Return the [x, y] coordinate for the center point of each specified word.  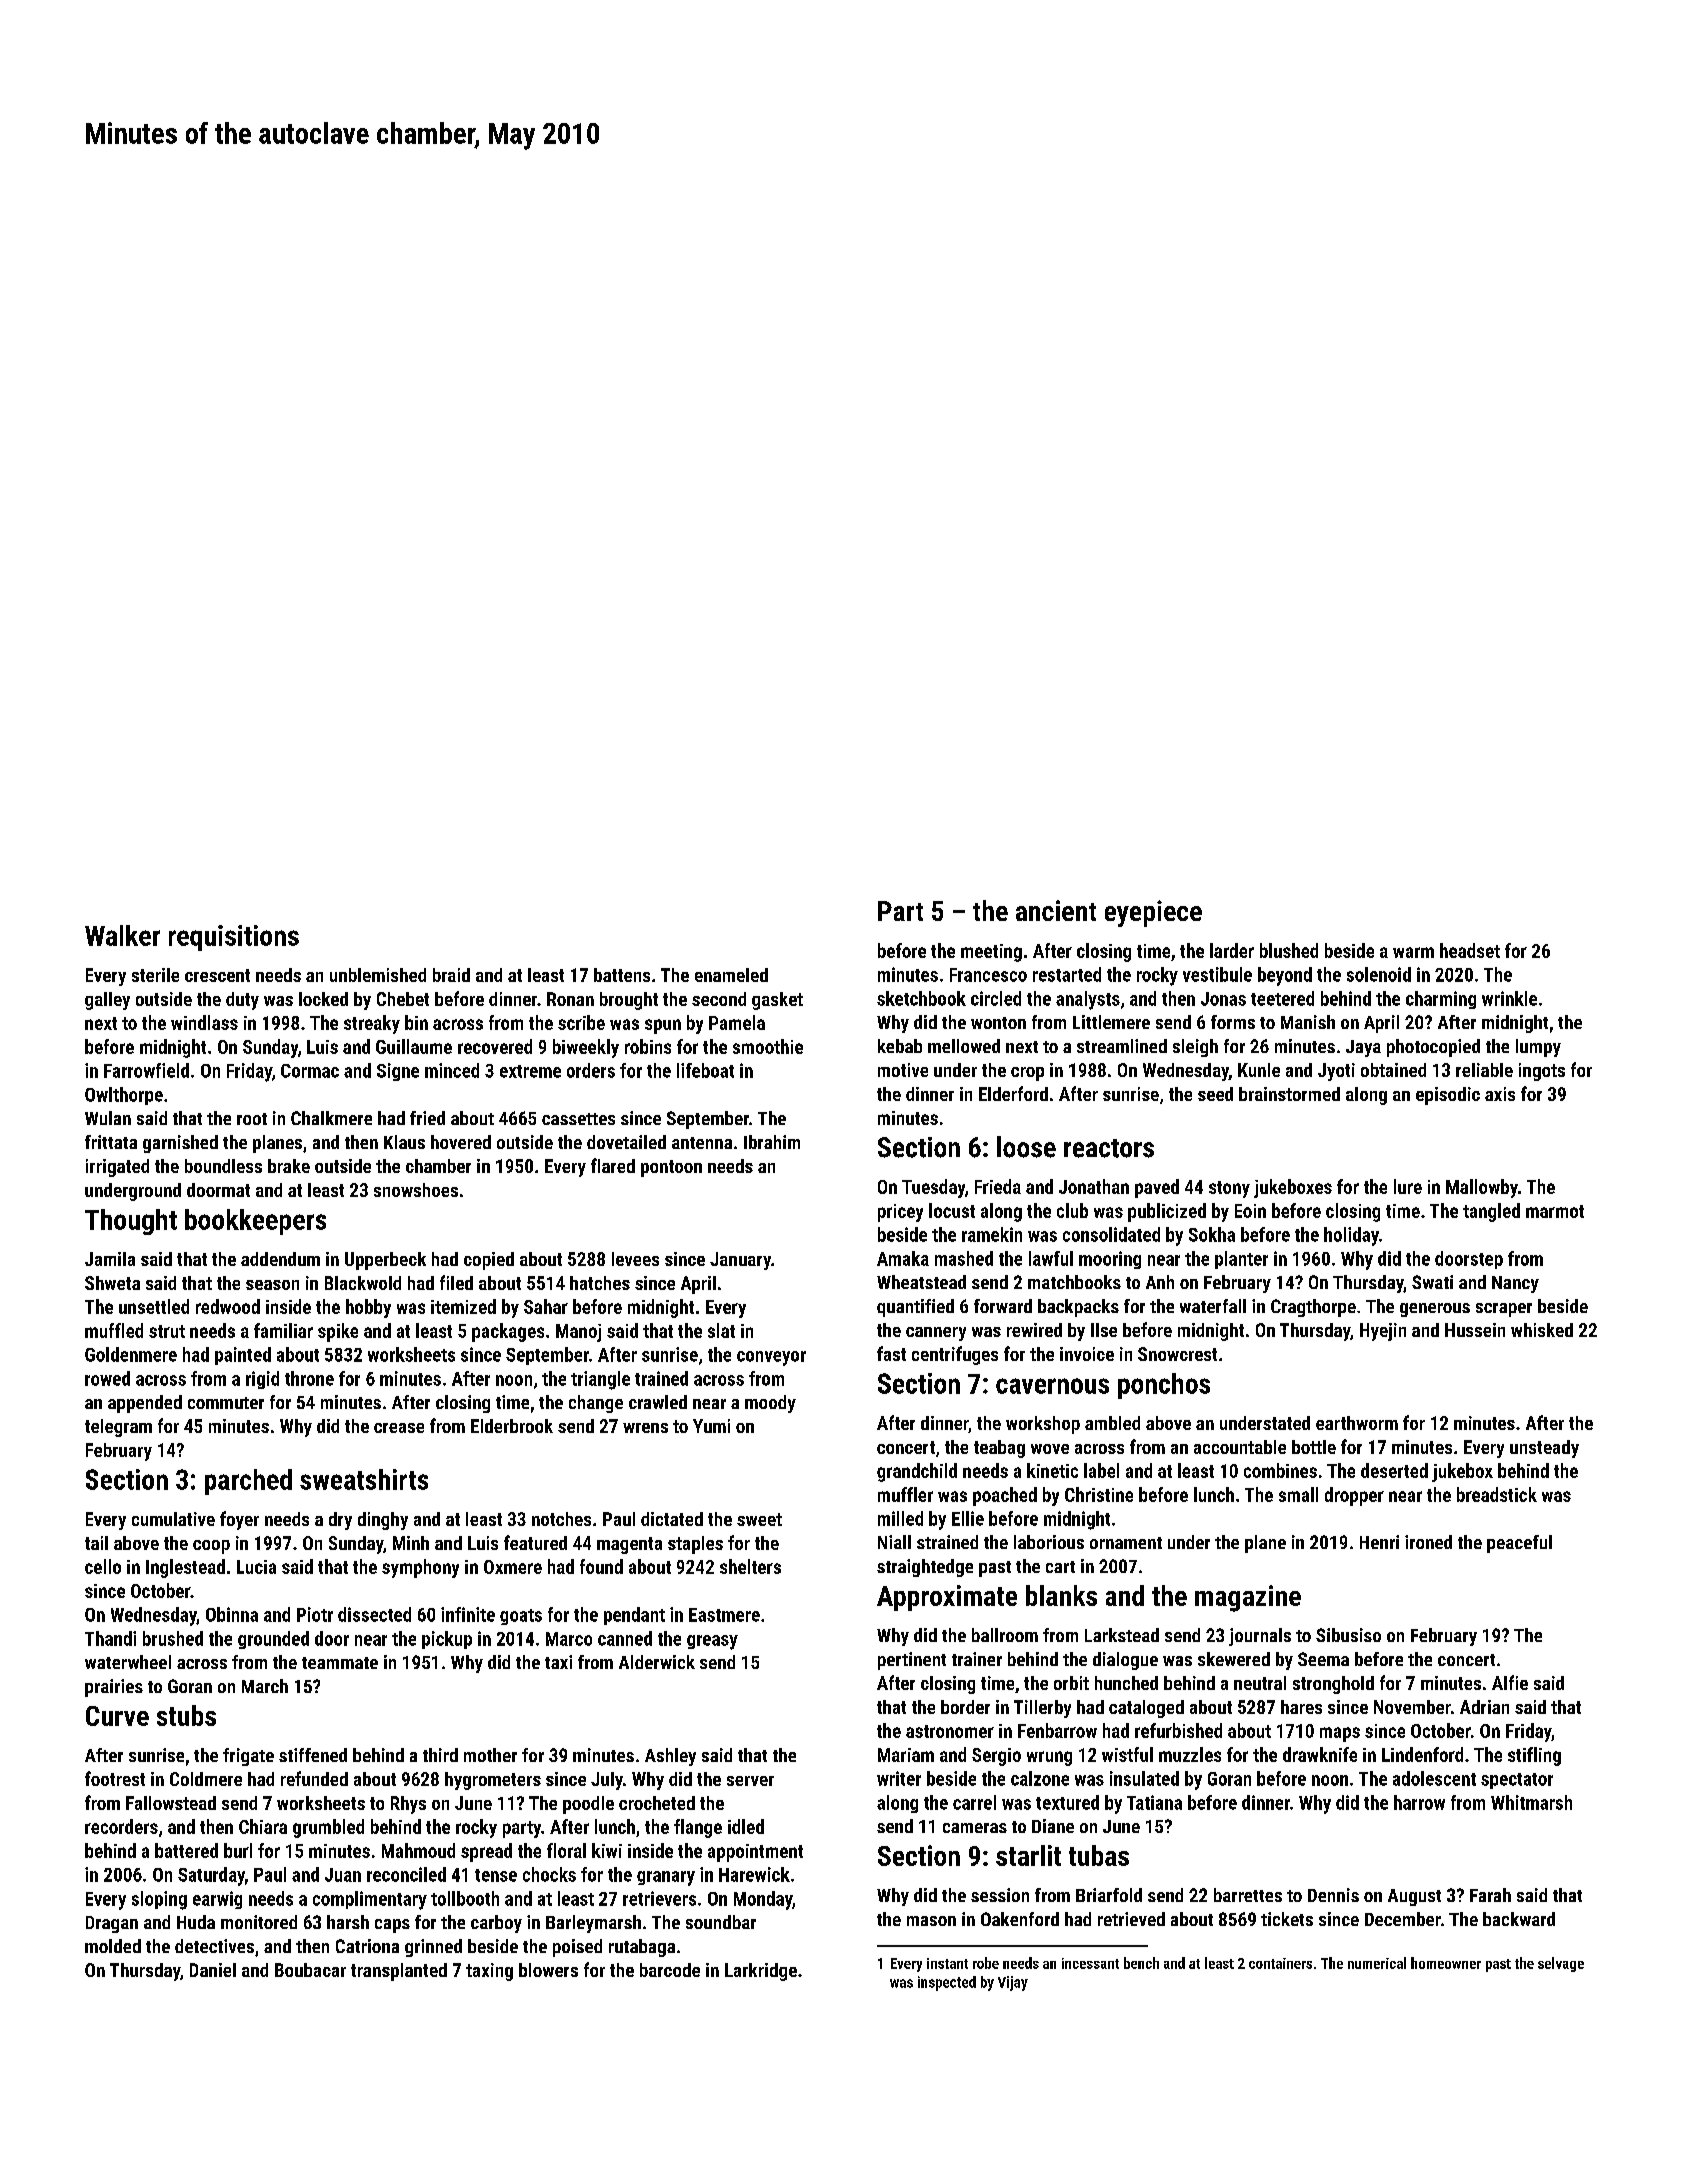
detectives [214, 1946]
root [252, 1119]
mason [931, 1921]
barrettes [1248, 1895]
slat [721, 1330]
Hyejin [1383, 1332]
